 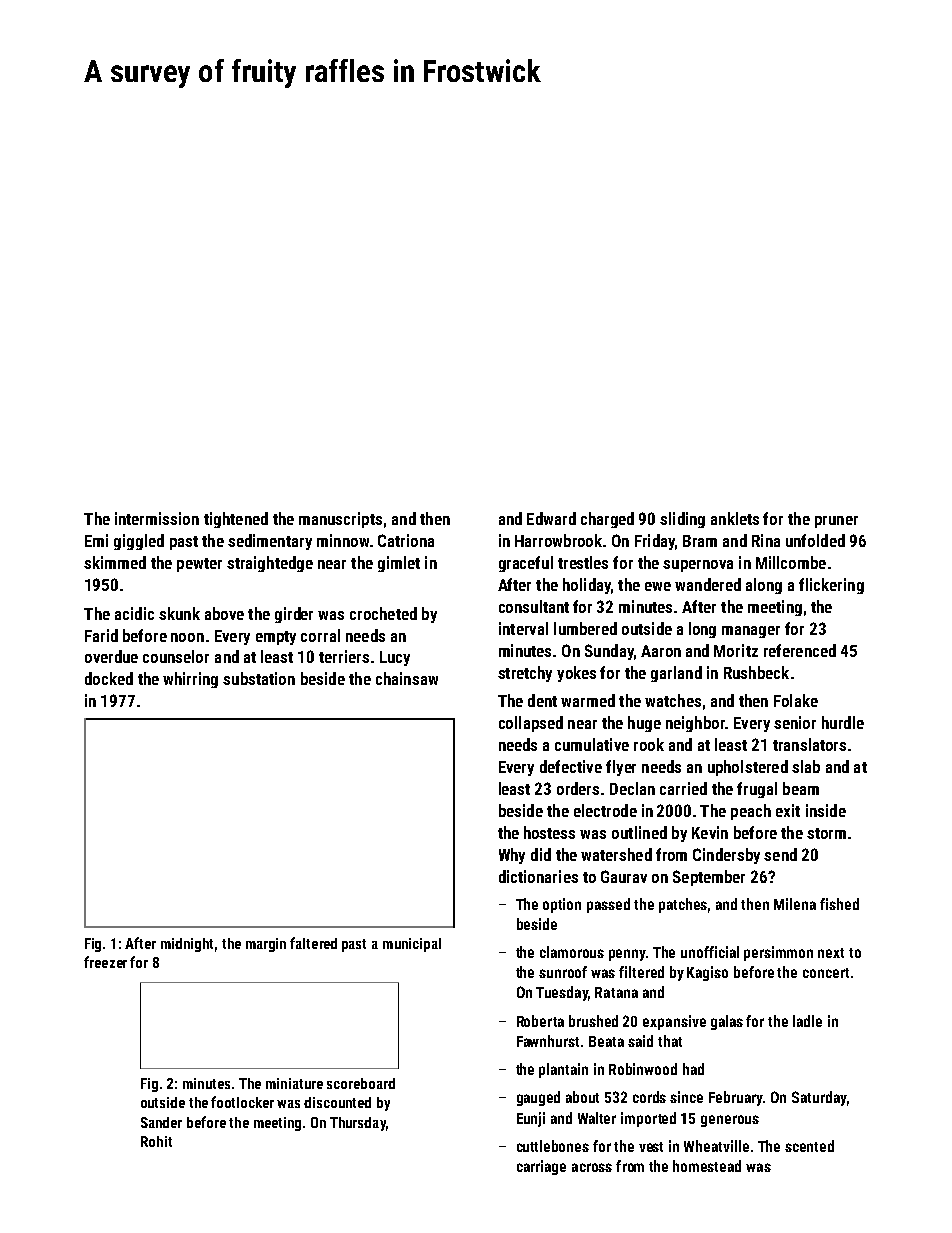 I want to click on noon, so click(x=187, y=637).
